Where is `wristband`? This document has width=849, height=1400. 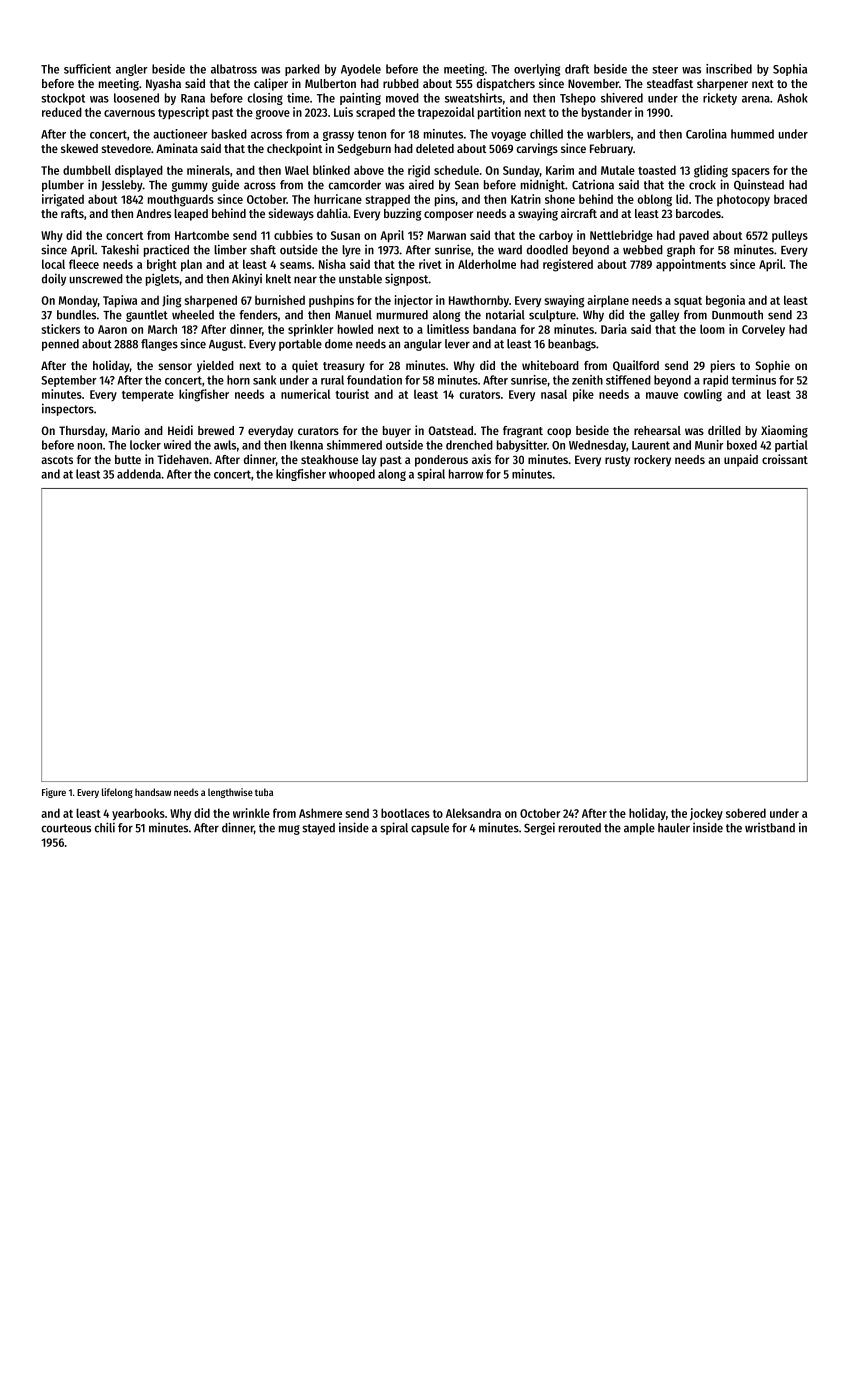
wristband is located at coordinates (770, 827).
